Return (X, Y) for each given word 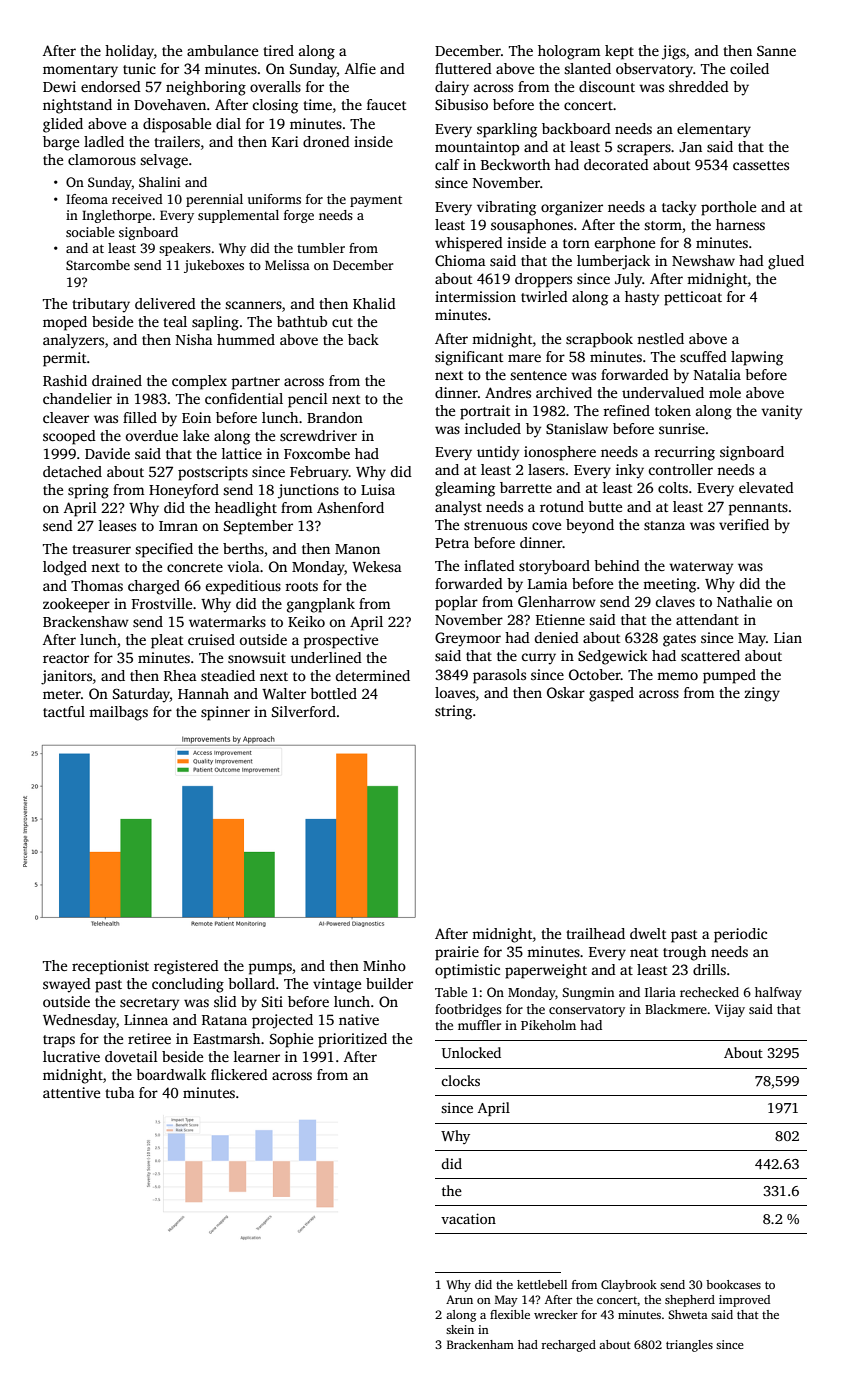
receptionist (110, 967)
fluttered (463, 68)
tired (278, 50)
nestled (660, 338)
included (493, 428)
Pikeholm (548, 1025)
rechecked (709, 992)
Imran (178, 526)
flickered (239, 1074)
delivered (165, 303)
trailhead (595, 933)
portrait (485, 412)
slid (225, 1001)
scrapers (644, 150)
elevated (766, 487)
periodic (740, 935)
